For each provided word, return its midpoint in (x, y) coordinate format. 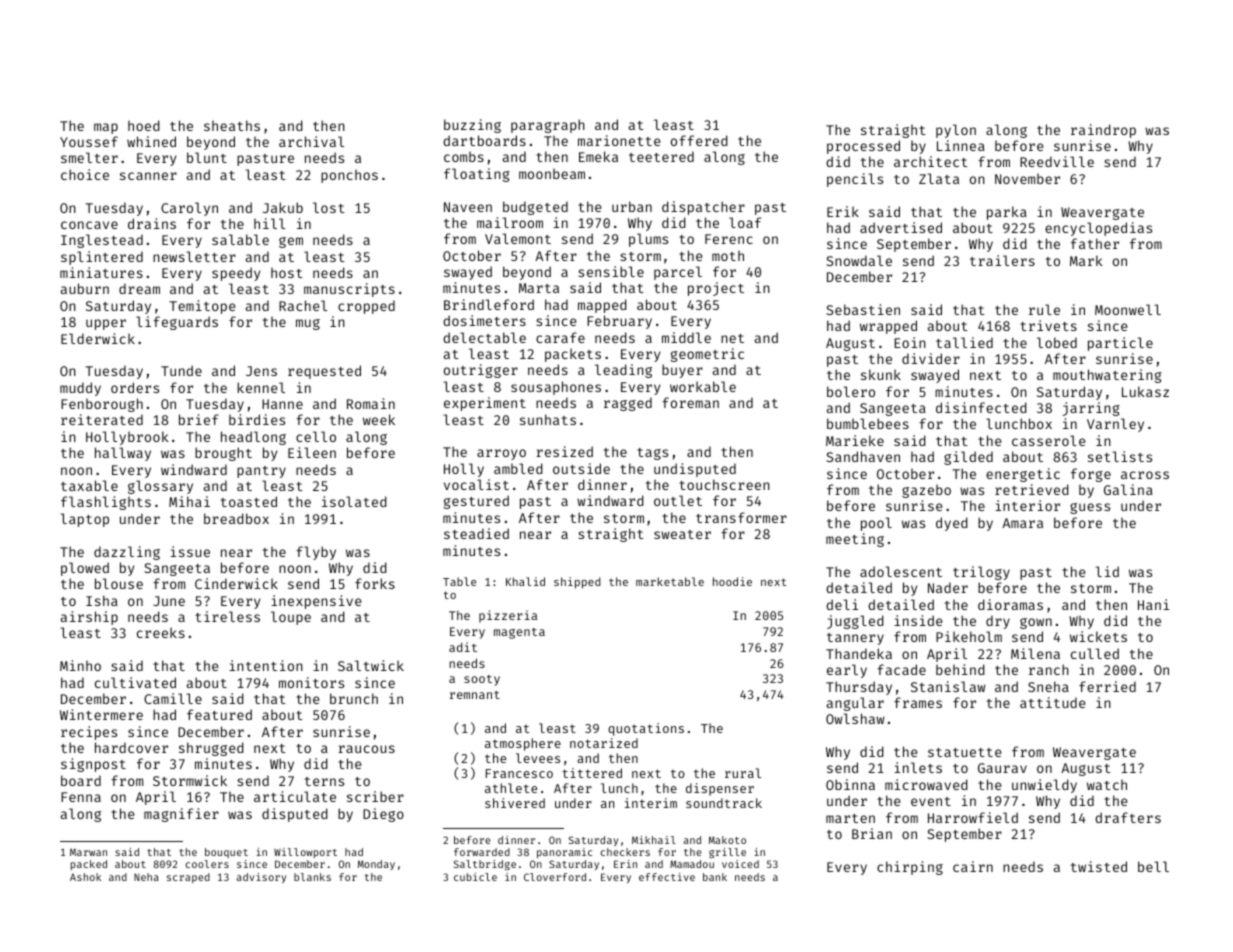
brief (199, 419)
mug (308, 324)
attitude (1052, 702)
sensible (611, 271)
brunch (354, 698)
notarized (604, 743)
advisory (261, 878)
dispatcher (703, 208)
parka (1007, 213)
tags (652, 454)
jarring (1091, 409)
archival (311, 141)
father (1095, 243)
